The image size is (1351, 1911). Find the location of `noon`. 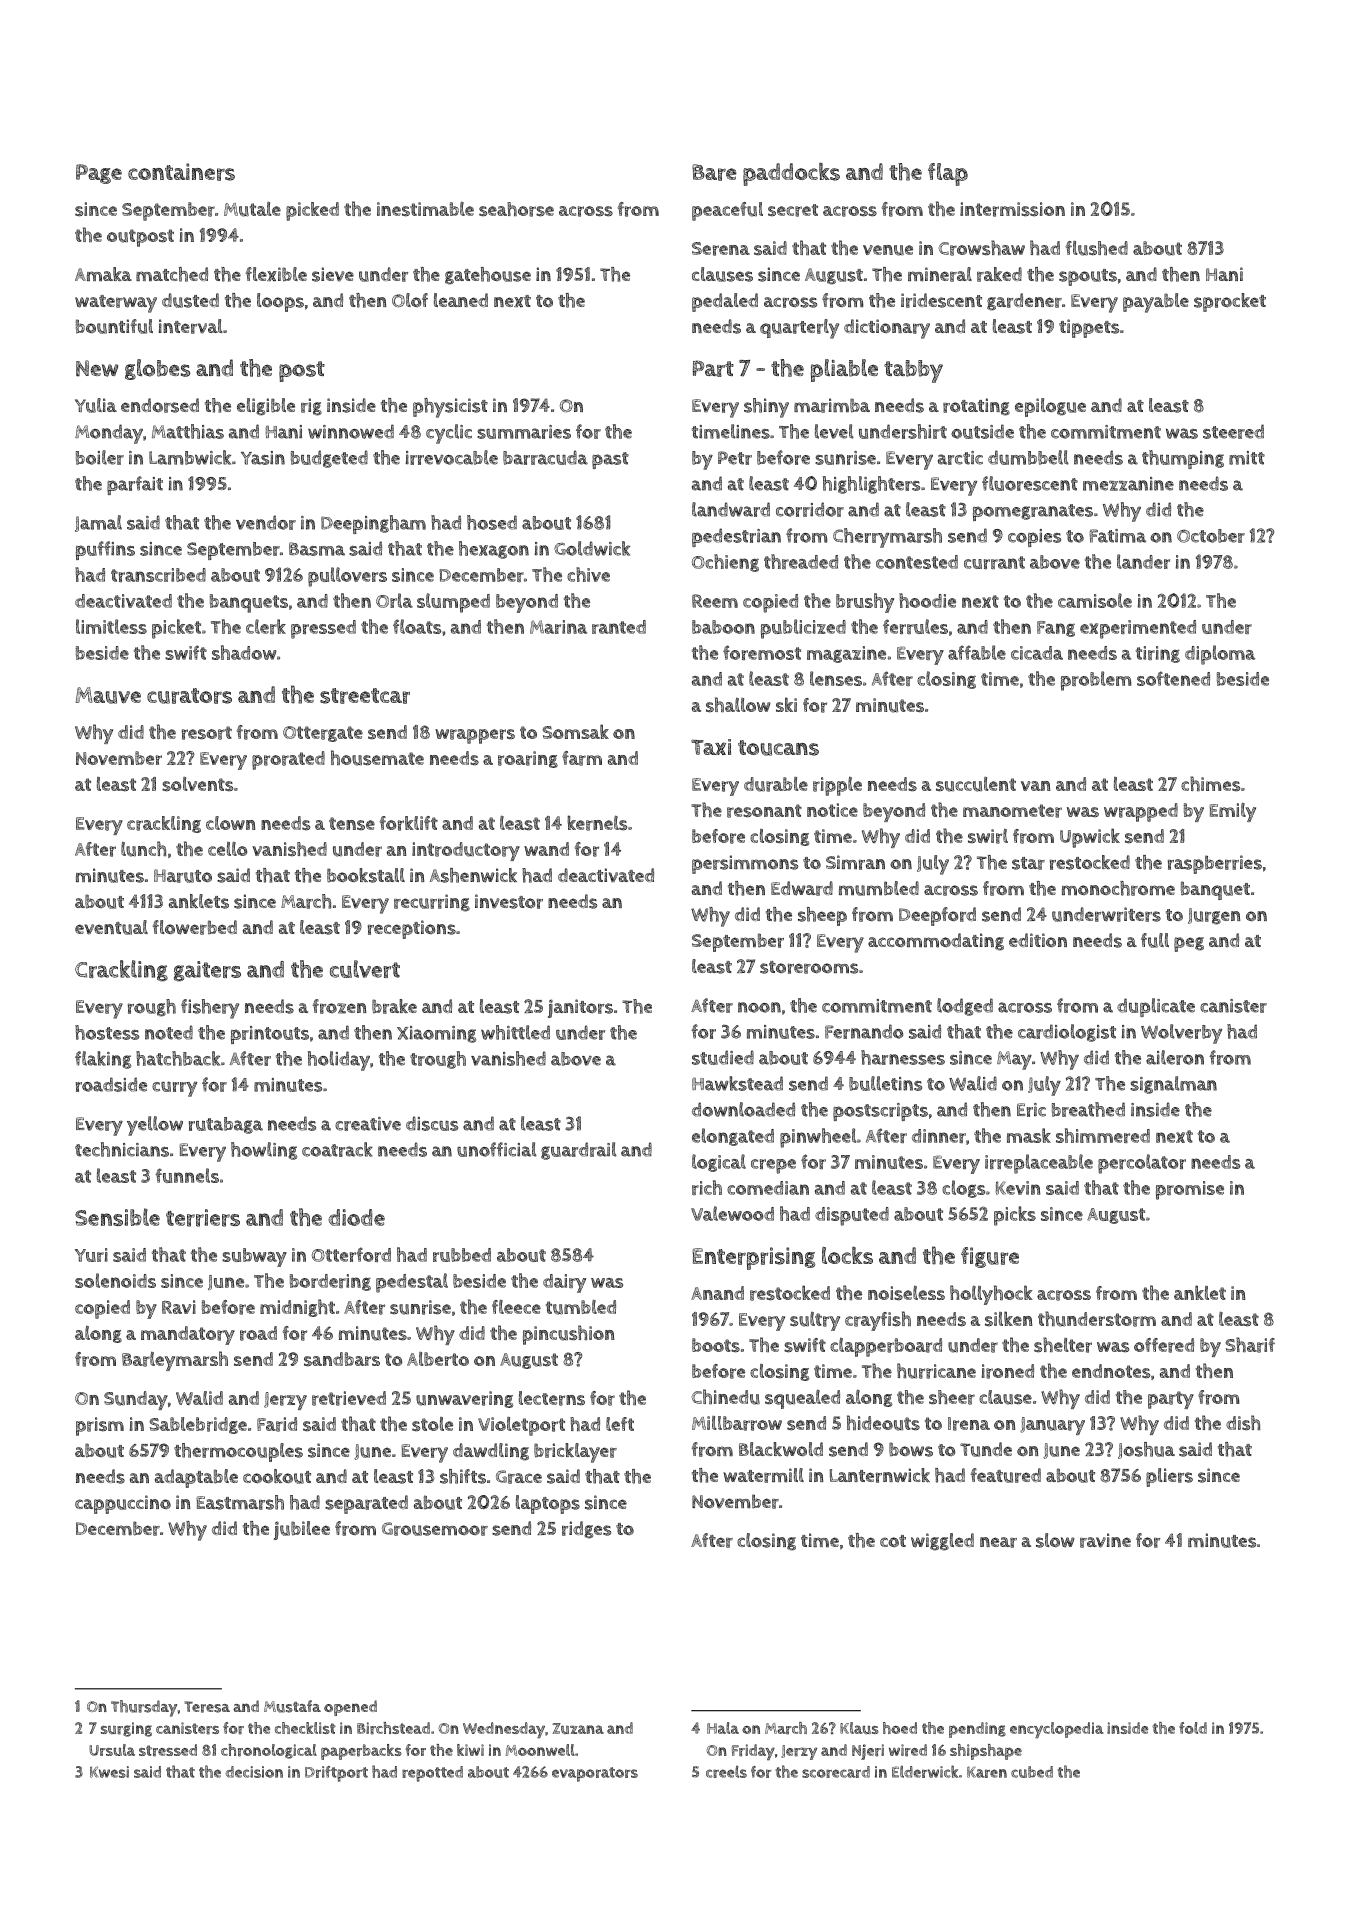

noon is located at coordinates (759, 1007).
